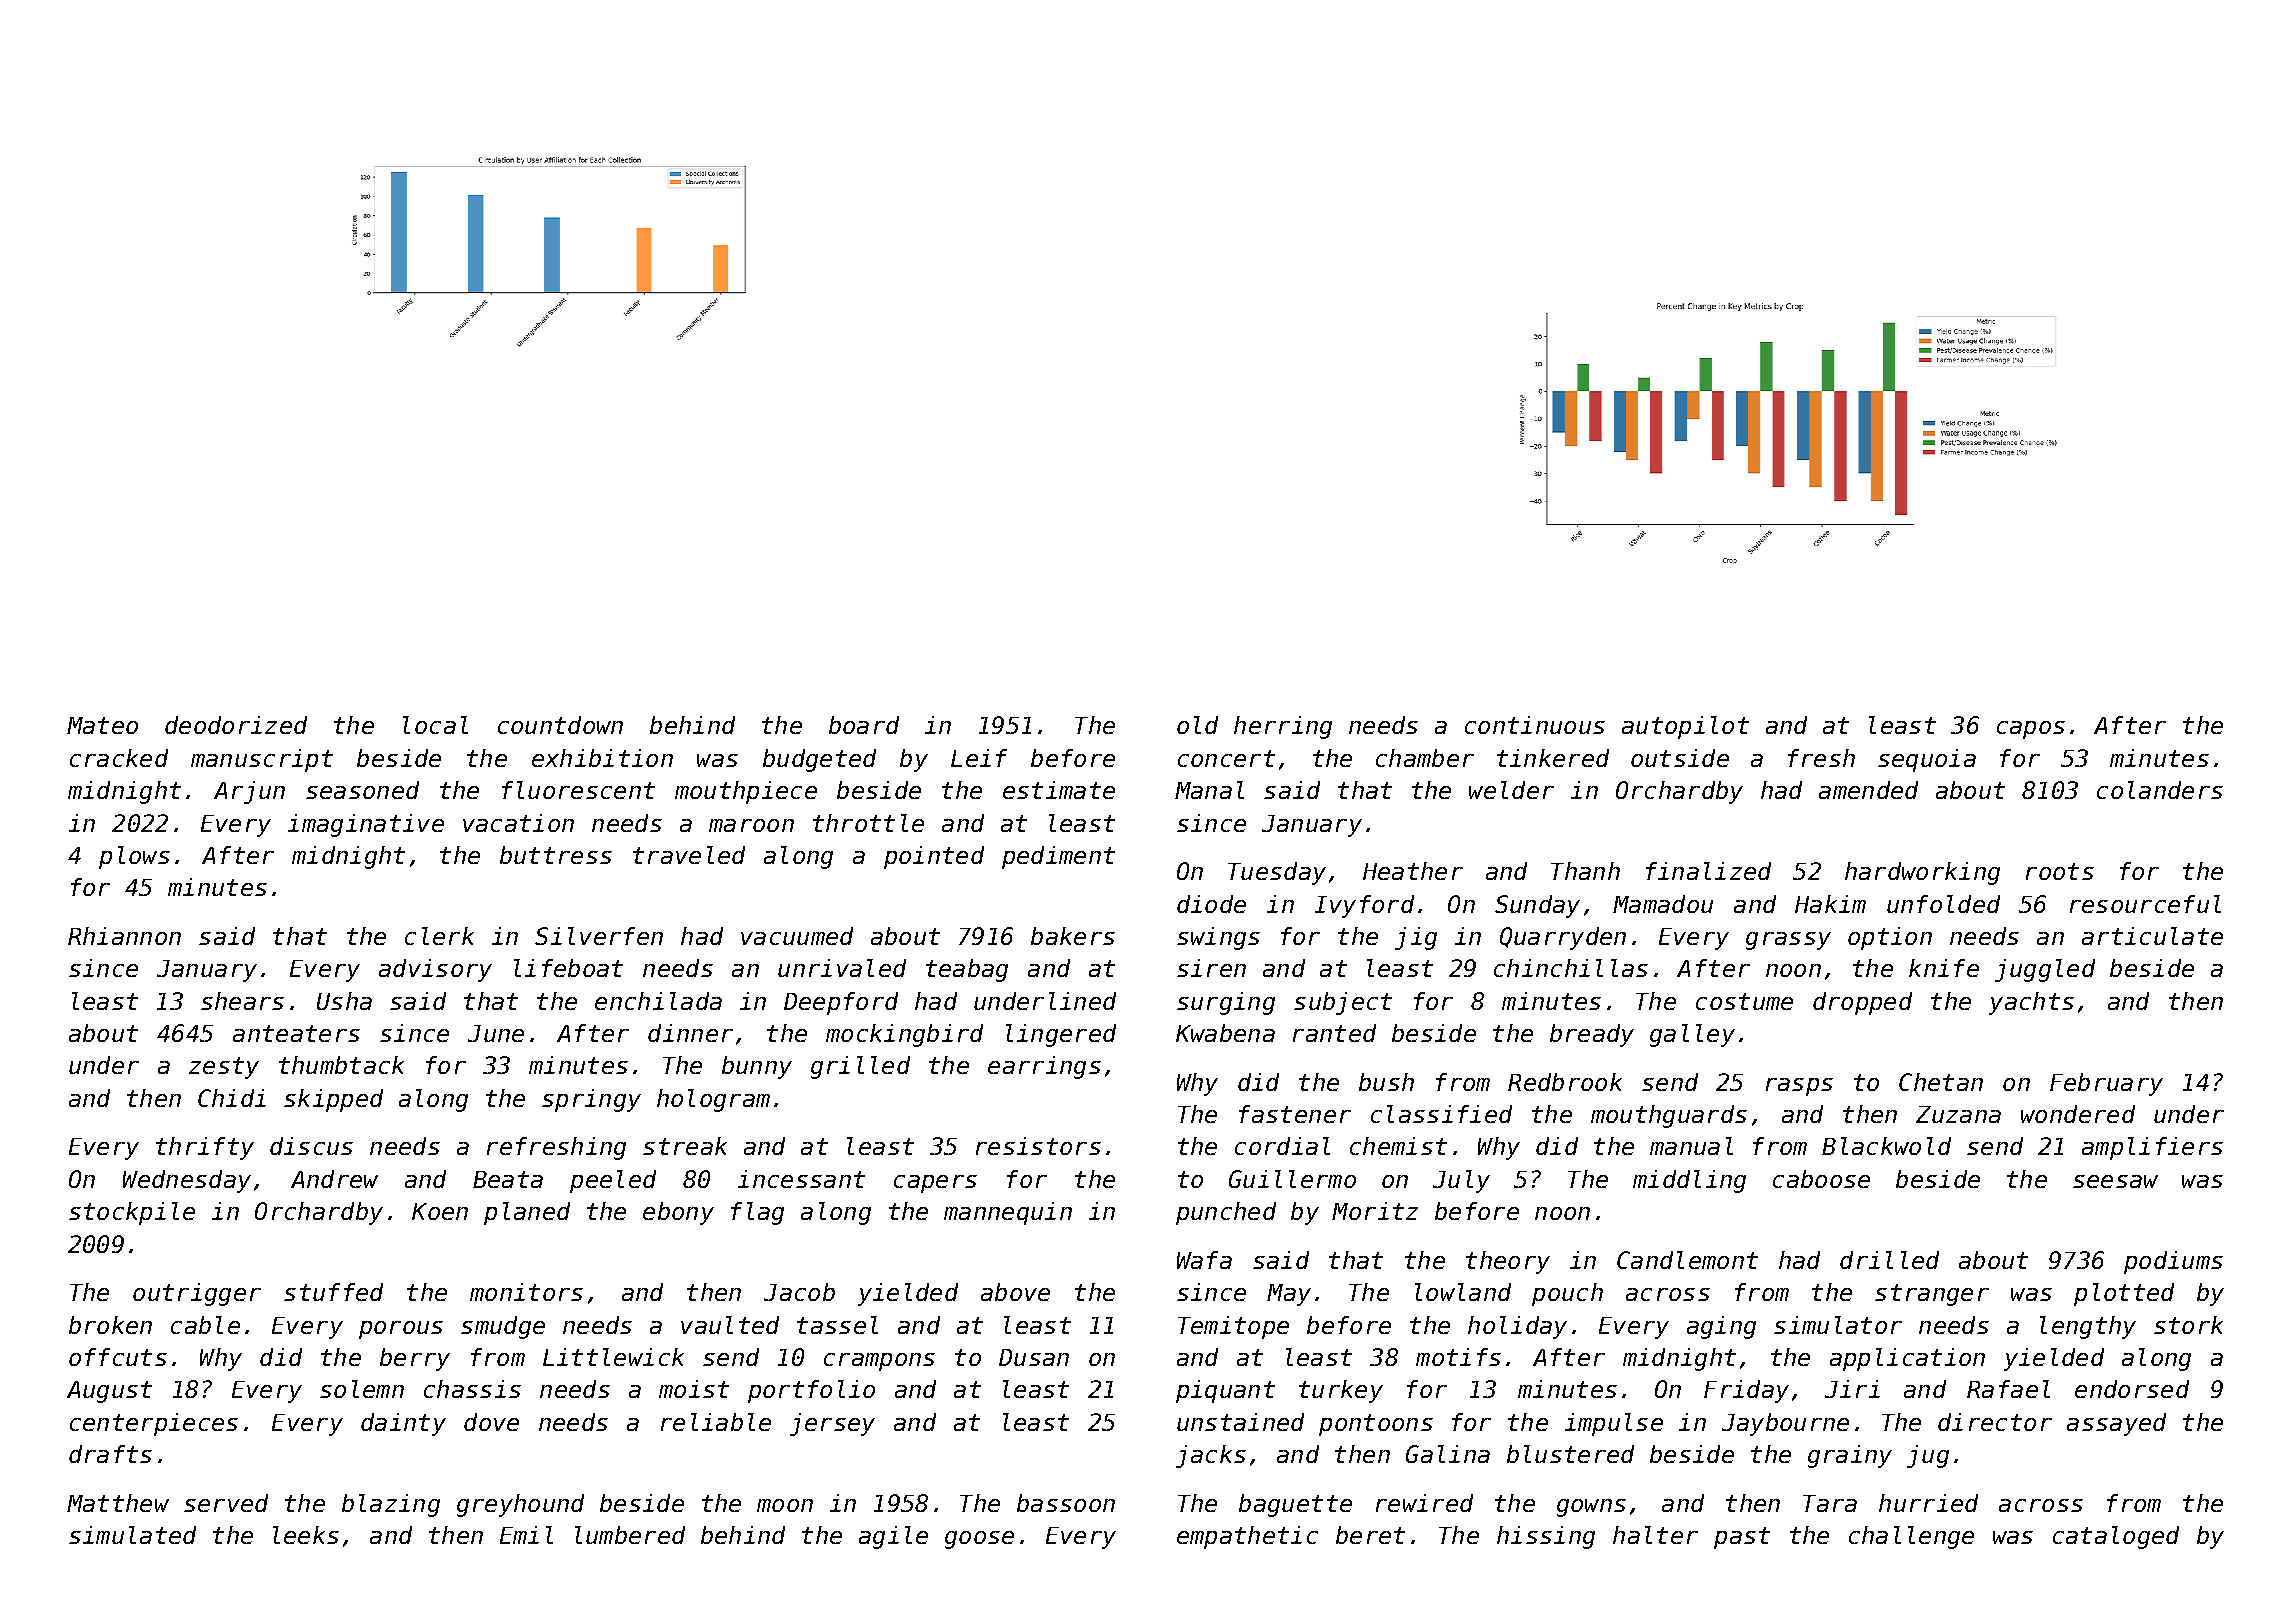 The width and height of the screenshot is (2292, 1620). Describe the element at coordinates (1425, 758) in the screenshot. I see `chamber` at that location.
